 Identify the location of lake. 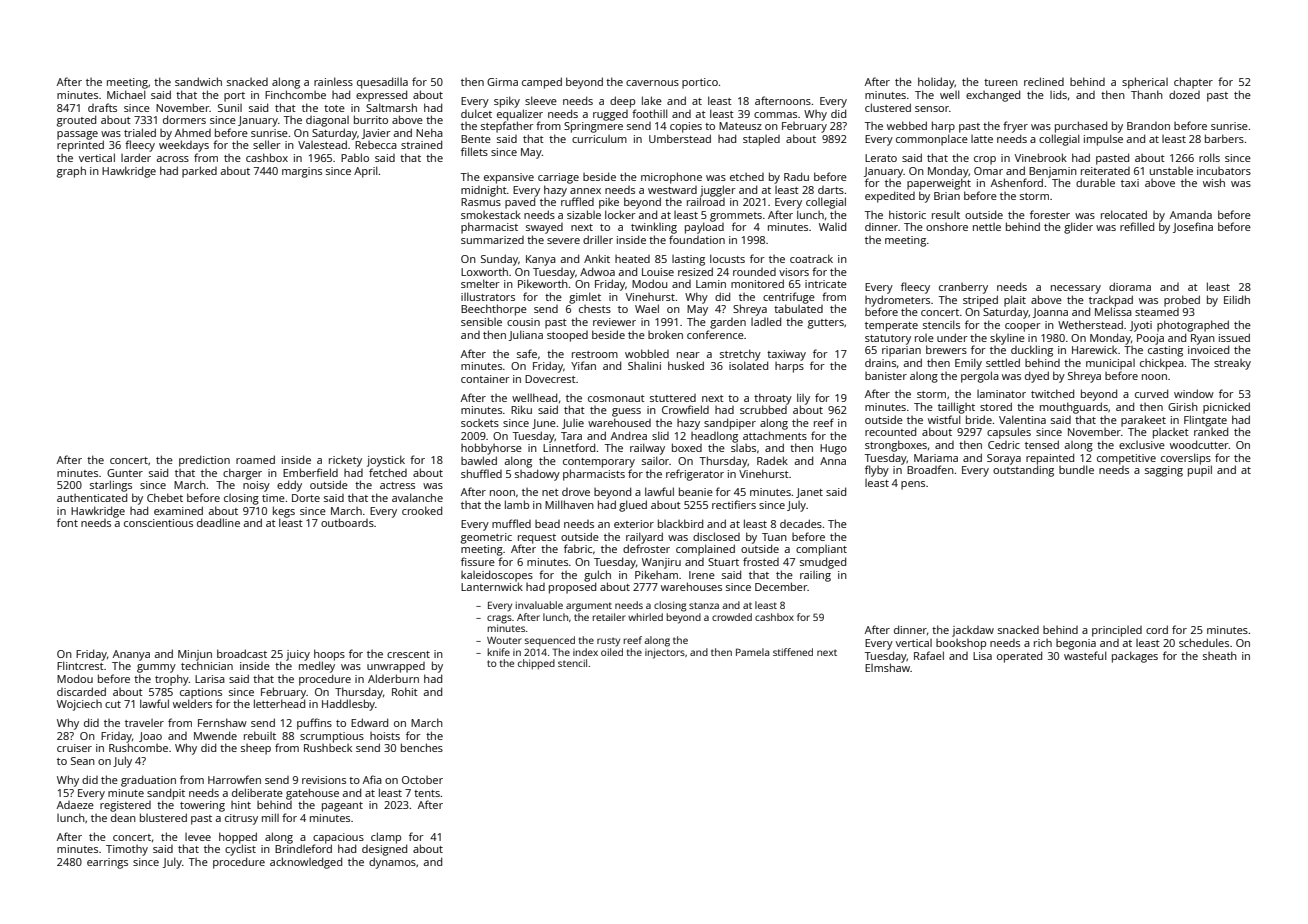
(652, 100).
